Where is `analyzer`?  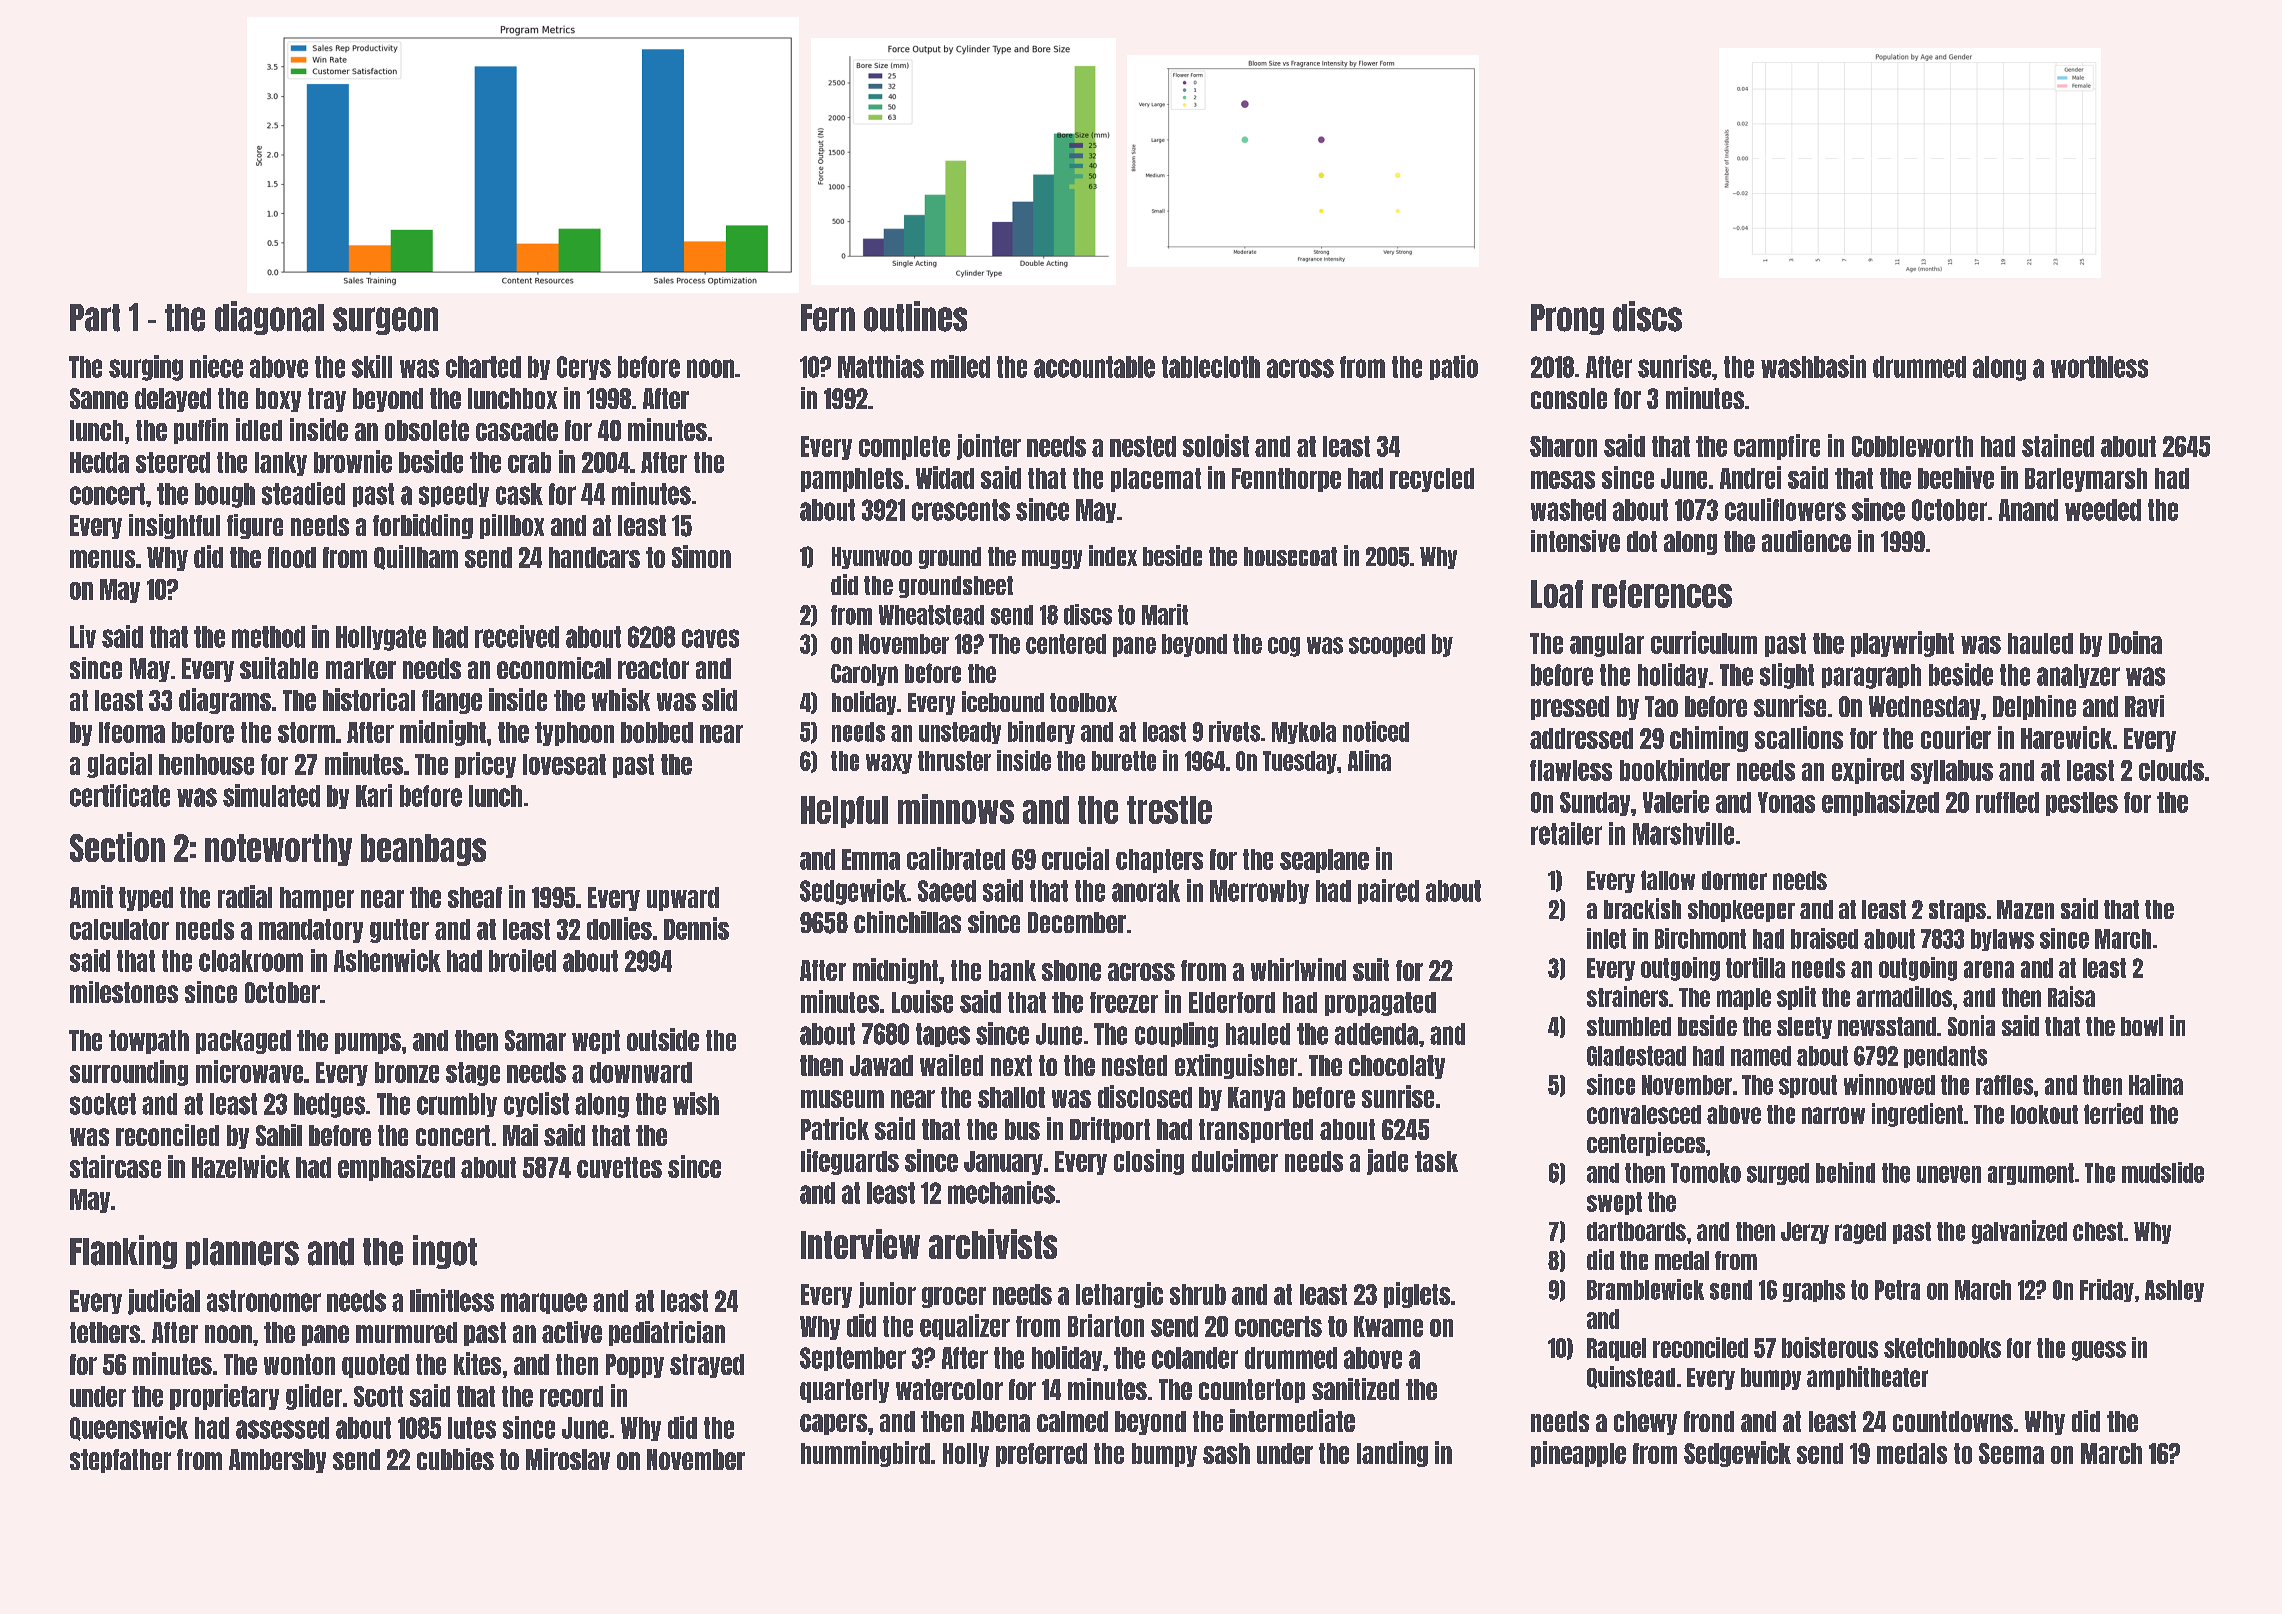
analyzer is located at coordinates (2078, 676).
